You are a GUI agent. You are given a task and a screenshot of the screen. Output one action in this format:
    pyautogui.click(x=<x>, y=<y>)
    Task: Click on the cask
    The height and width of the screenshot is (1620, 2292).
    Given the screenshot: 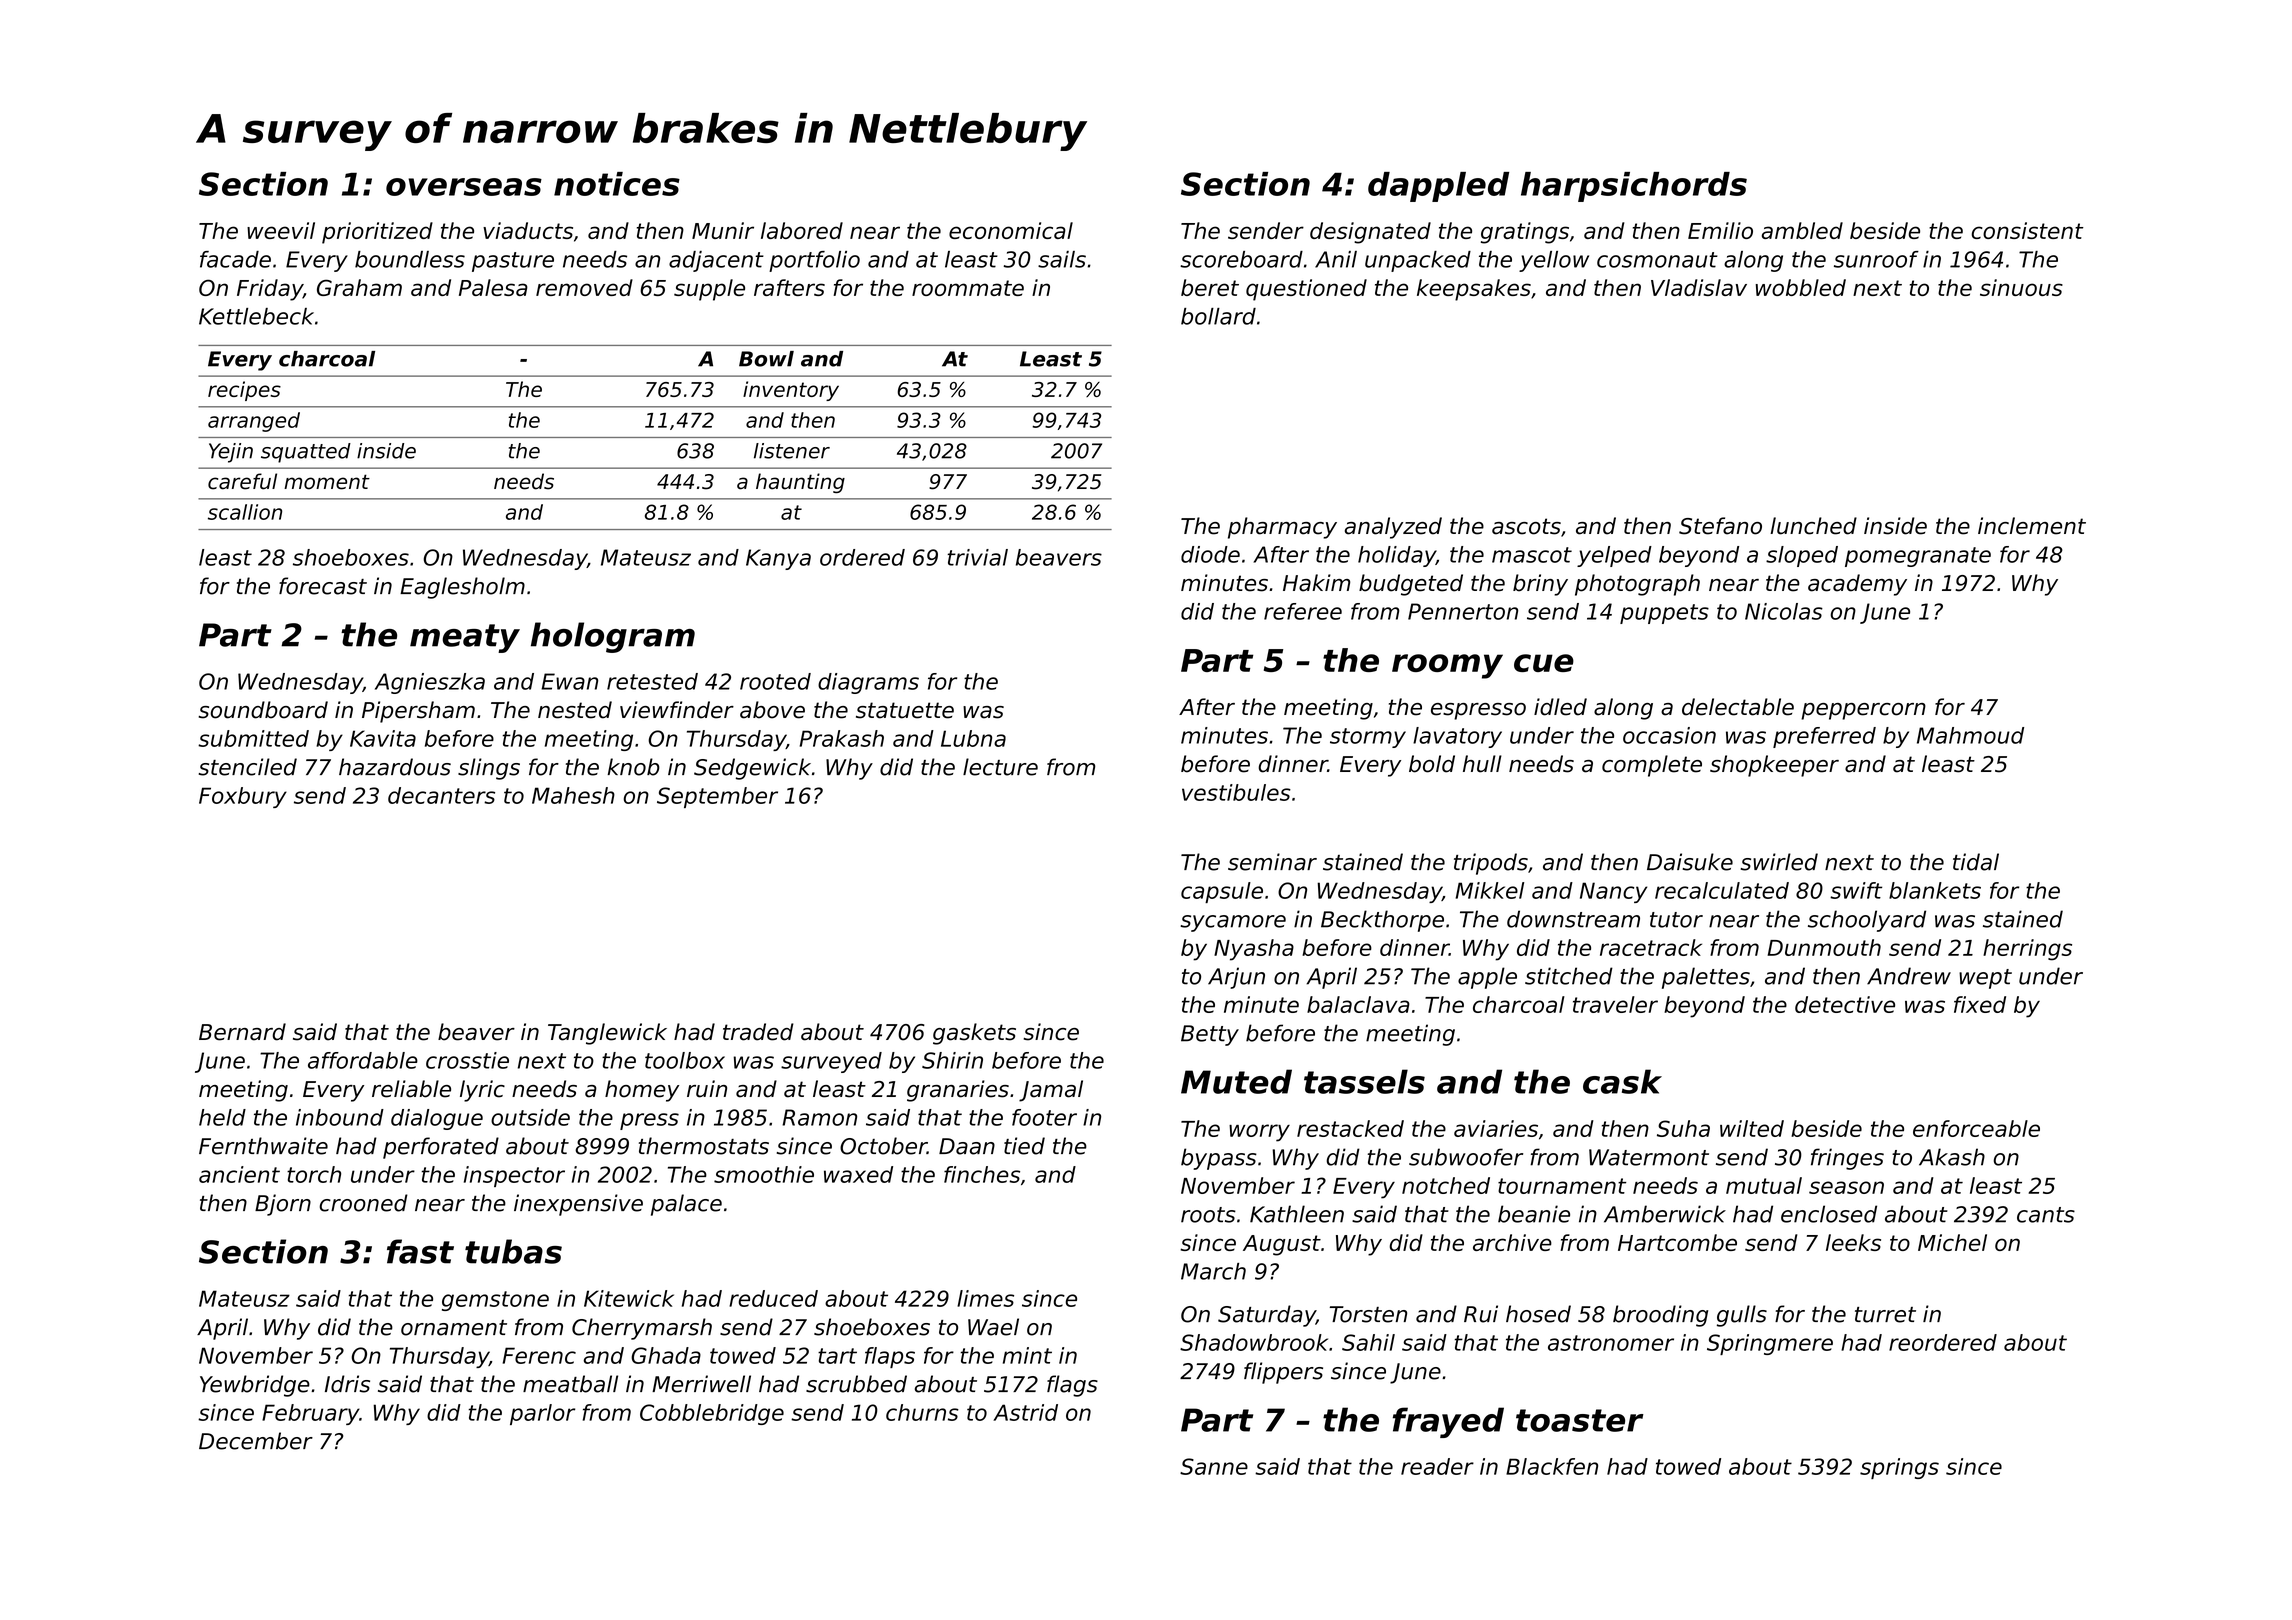 What is the action you would take?
    pyautogui.click(x=1622, y=1081)
